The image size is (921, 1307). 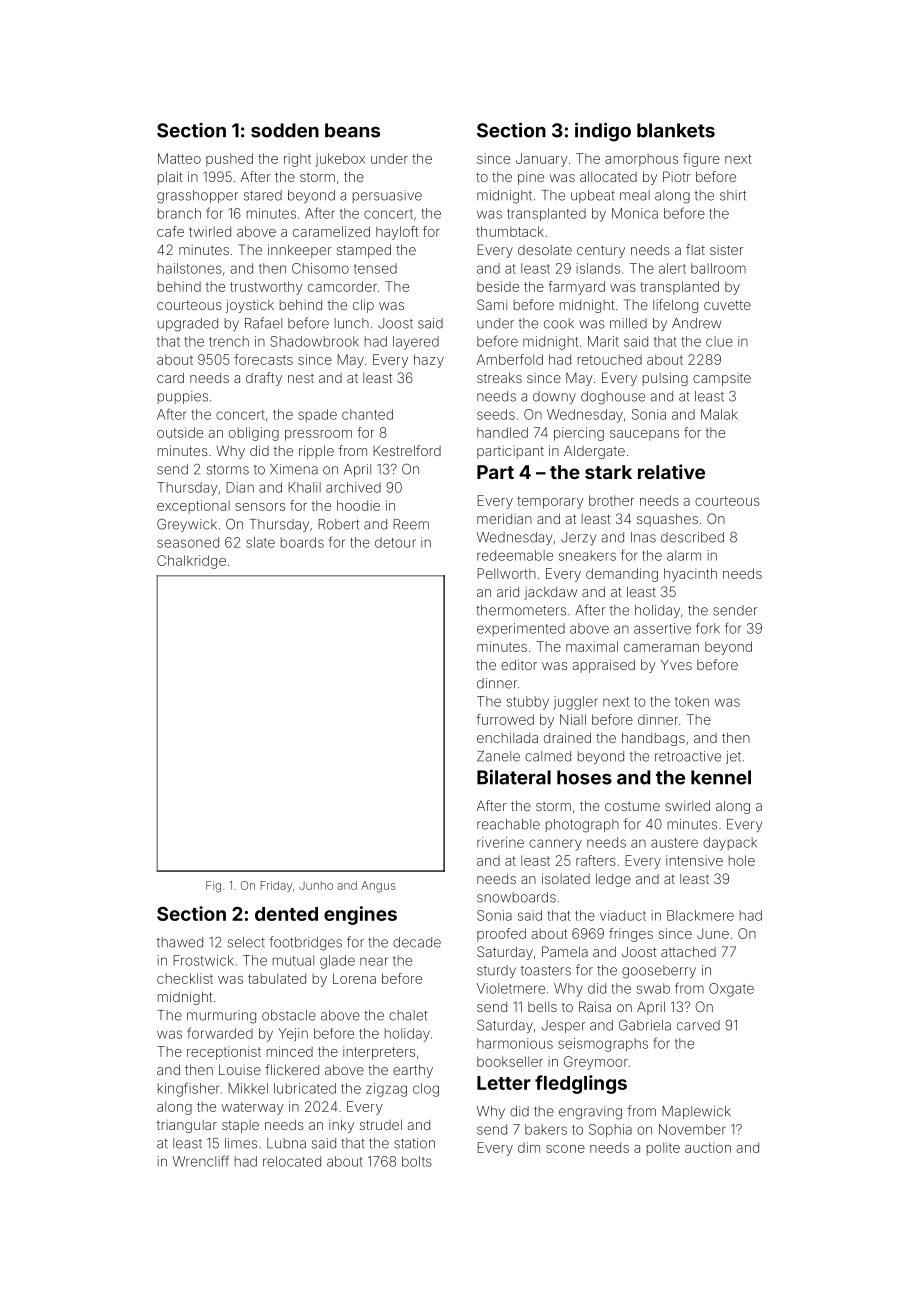 What do you see at coordinates (692, 701) in the document?
I see `token` at bounding box center [692, 701].
